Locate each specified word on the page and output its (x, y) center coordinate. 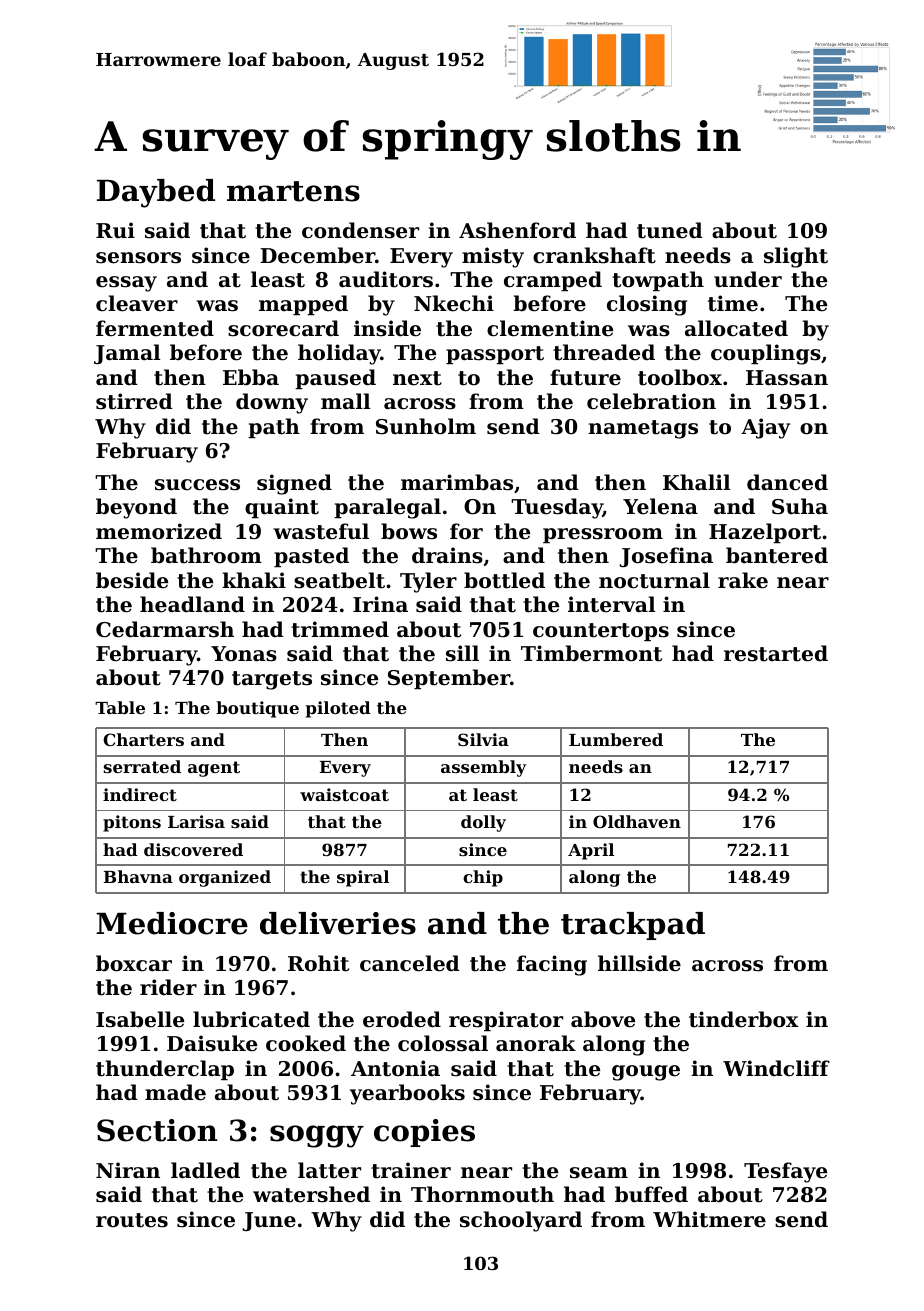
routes (132, 1220)
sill (462, 653)
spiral (363, 878)
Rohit (318, 963)
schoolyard (521, 1221)
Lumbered (616, 739)
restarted (776, 653)
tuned (670, 230)
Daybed (156, 193)
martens (293, 191)
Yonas (244, 654)
